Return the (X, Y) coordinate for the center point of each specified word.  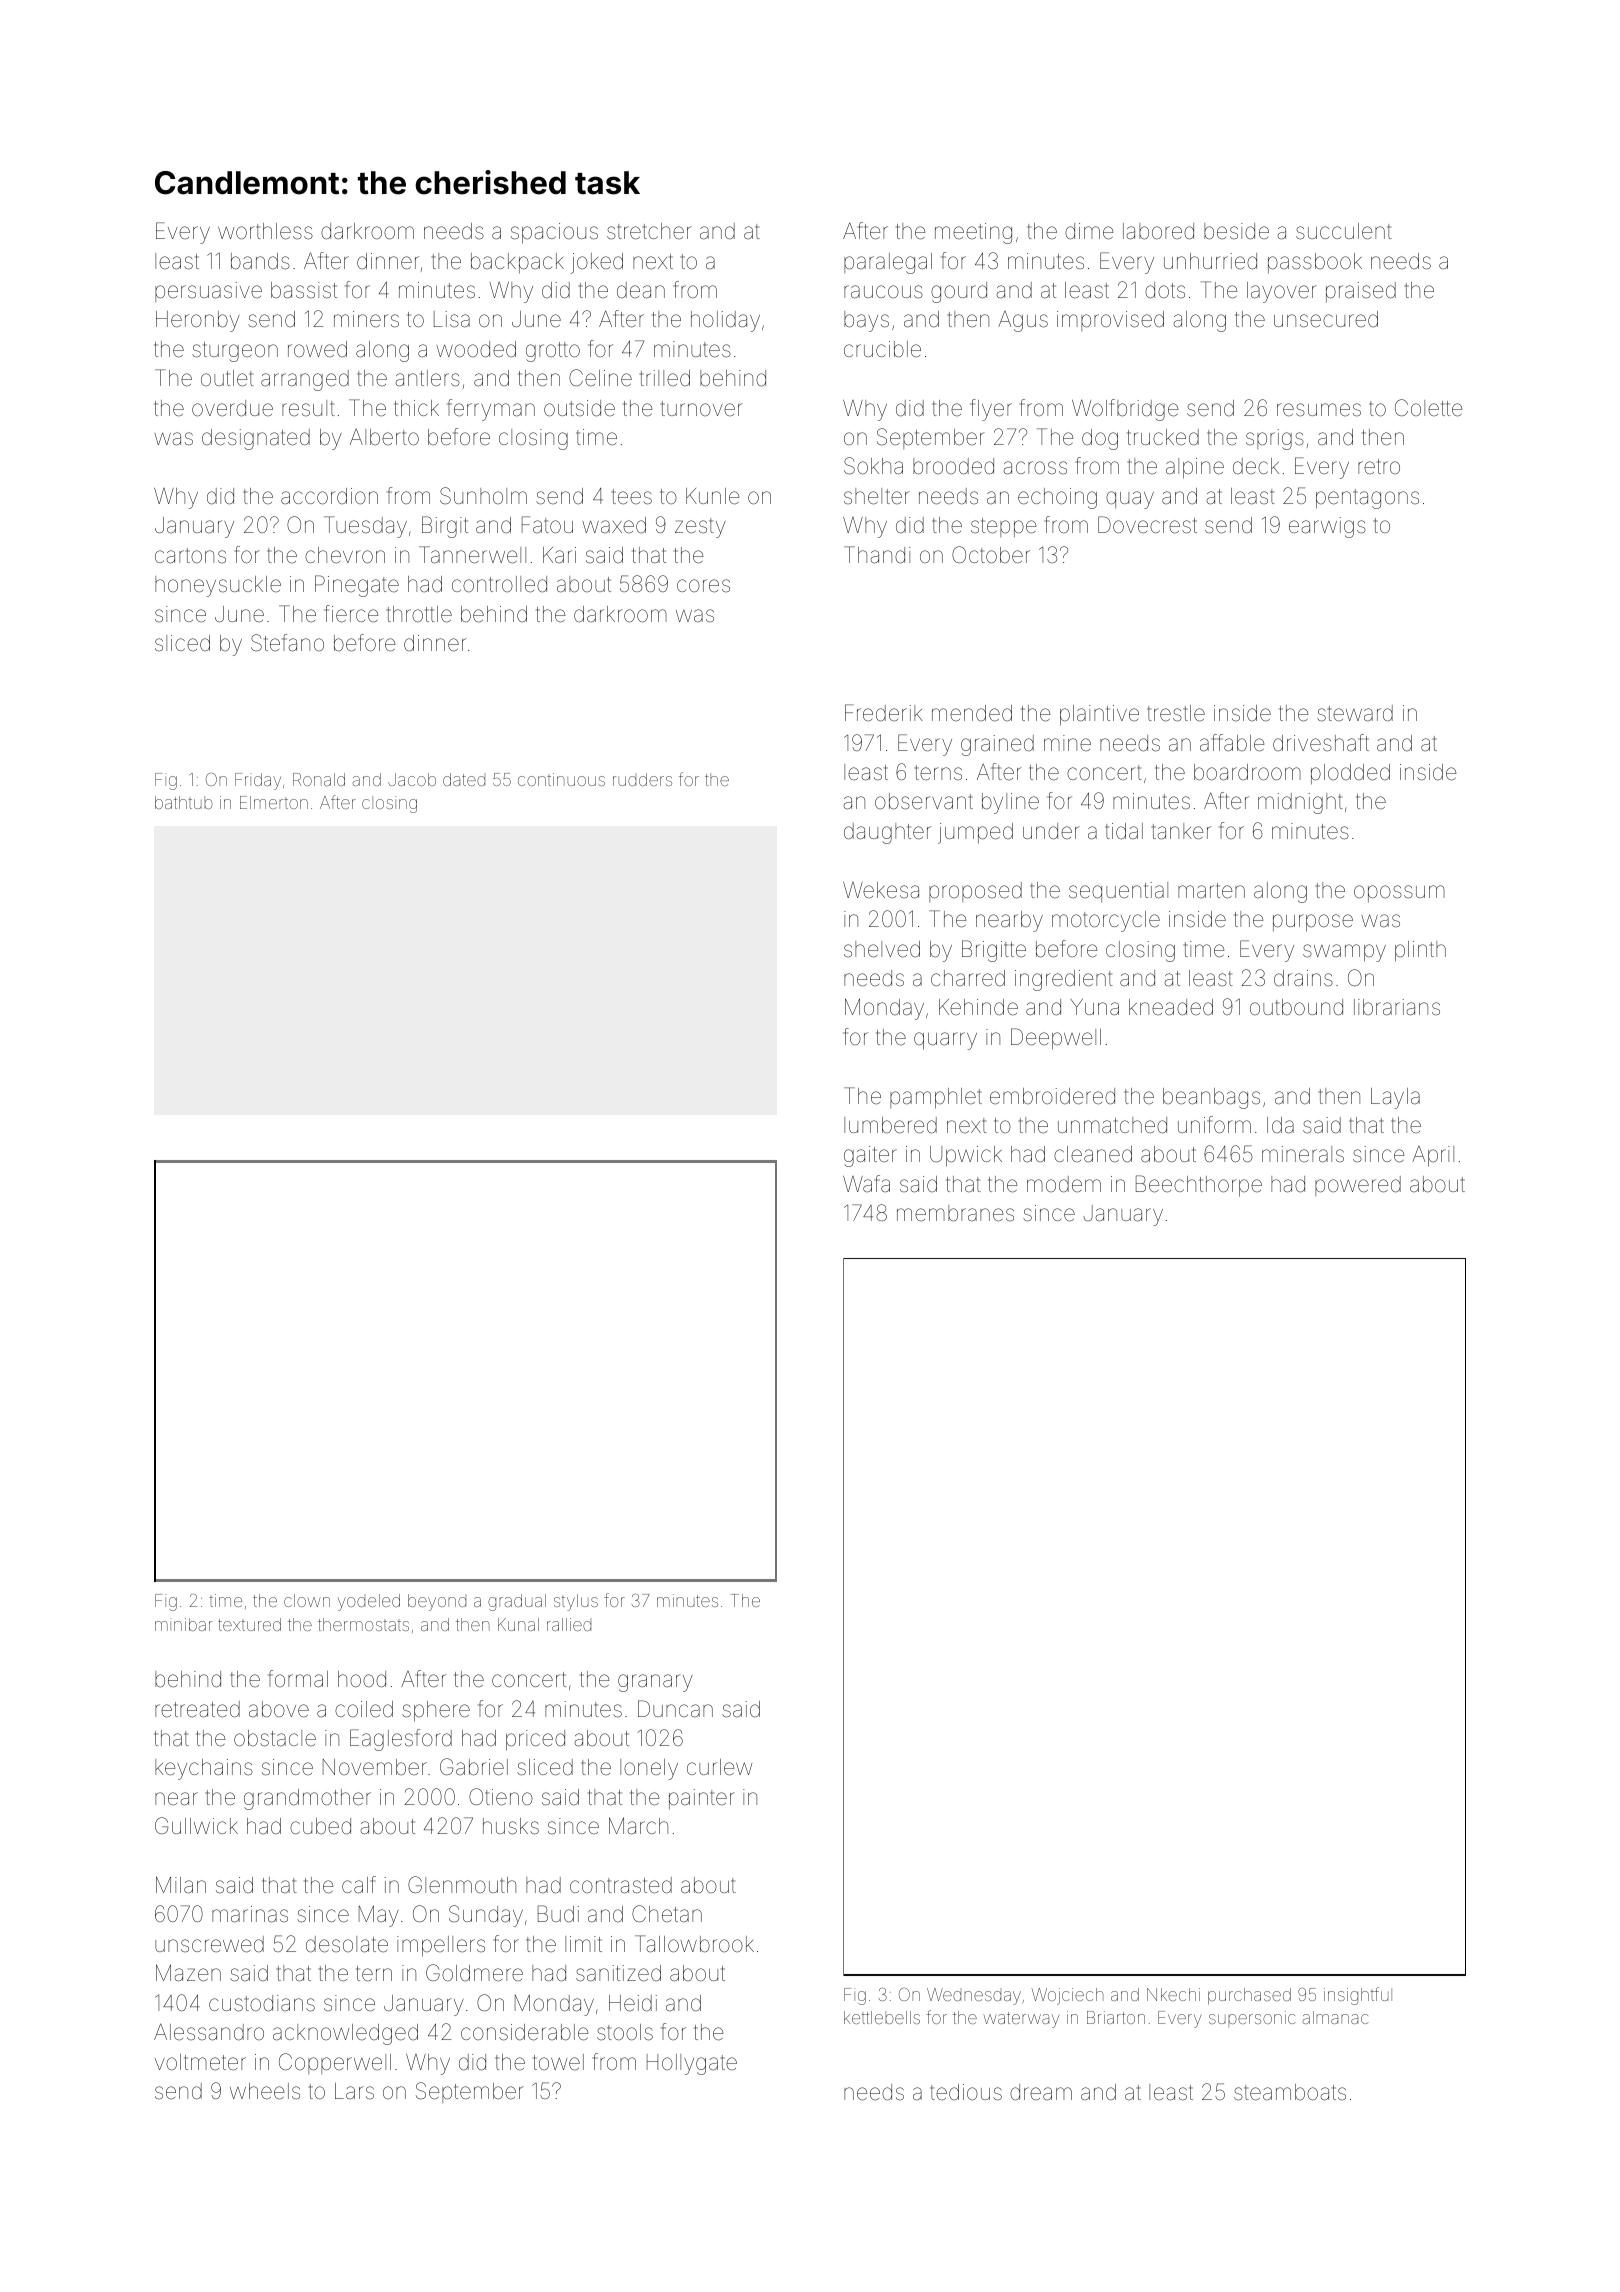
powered (1358, 1186)
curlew (719, 1767)
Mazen (188, 1973)
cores (703, 586)
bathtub (184, 802)
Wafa (866, 1184)
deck (1256, 466)
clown (307, 1600)
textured (249, 1624)
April (1433, 1156)
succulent (1344, 231)
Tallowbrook (694, 1944)
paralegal (888, 263)
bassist (304, 290)
